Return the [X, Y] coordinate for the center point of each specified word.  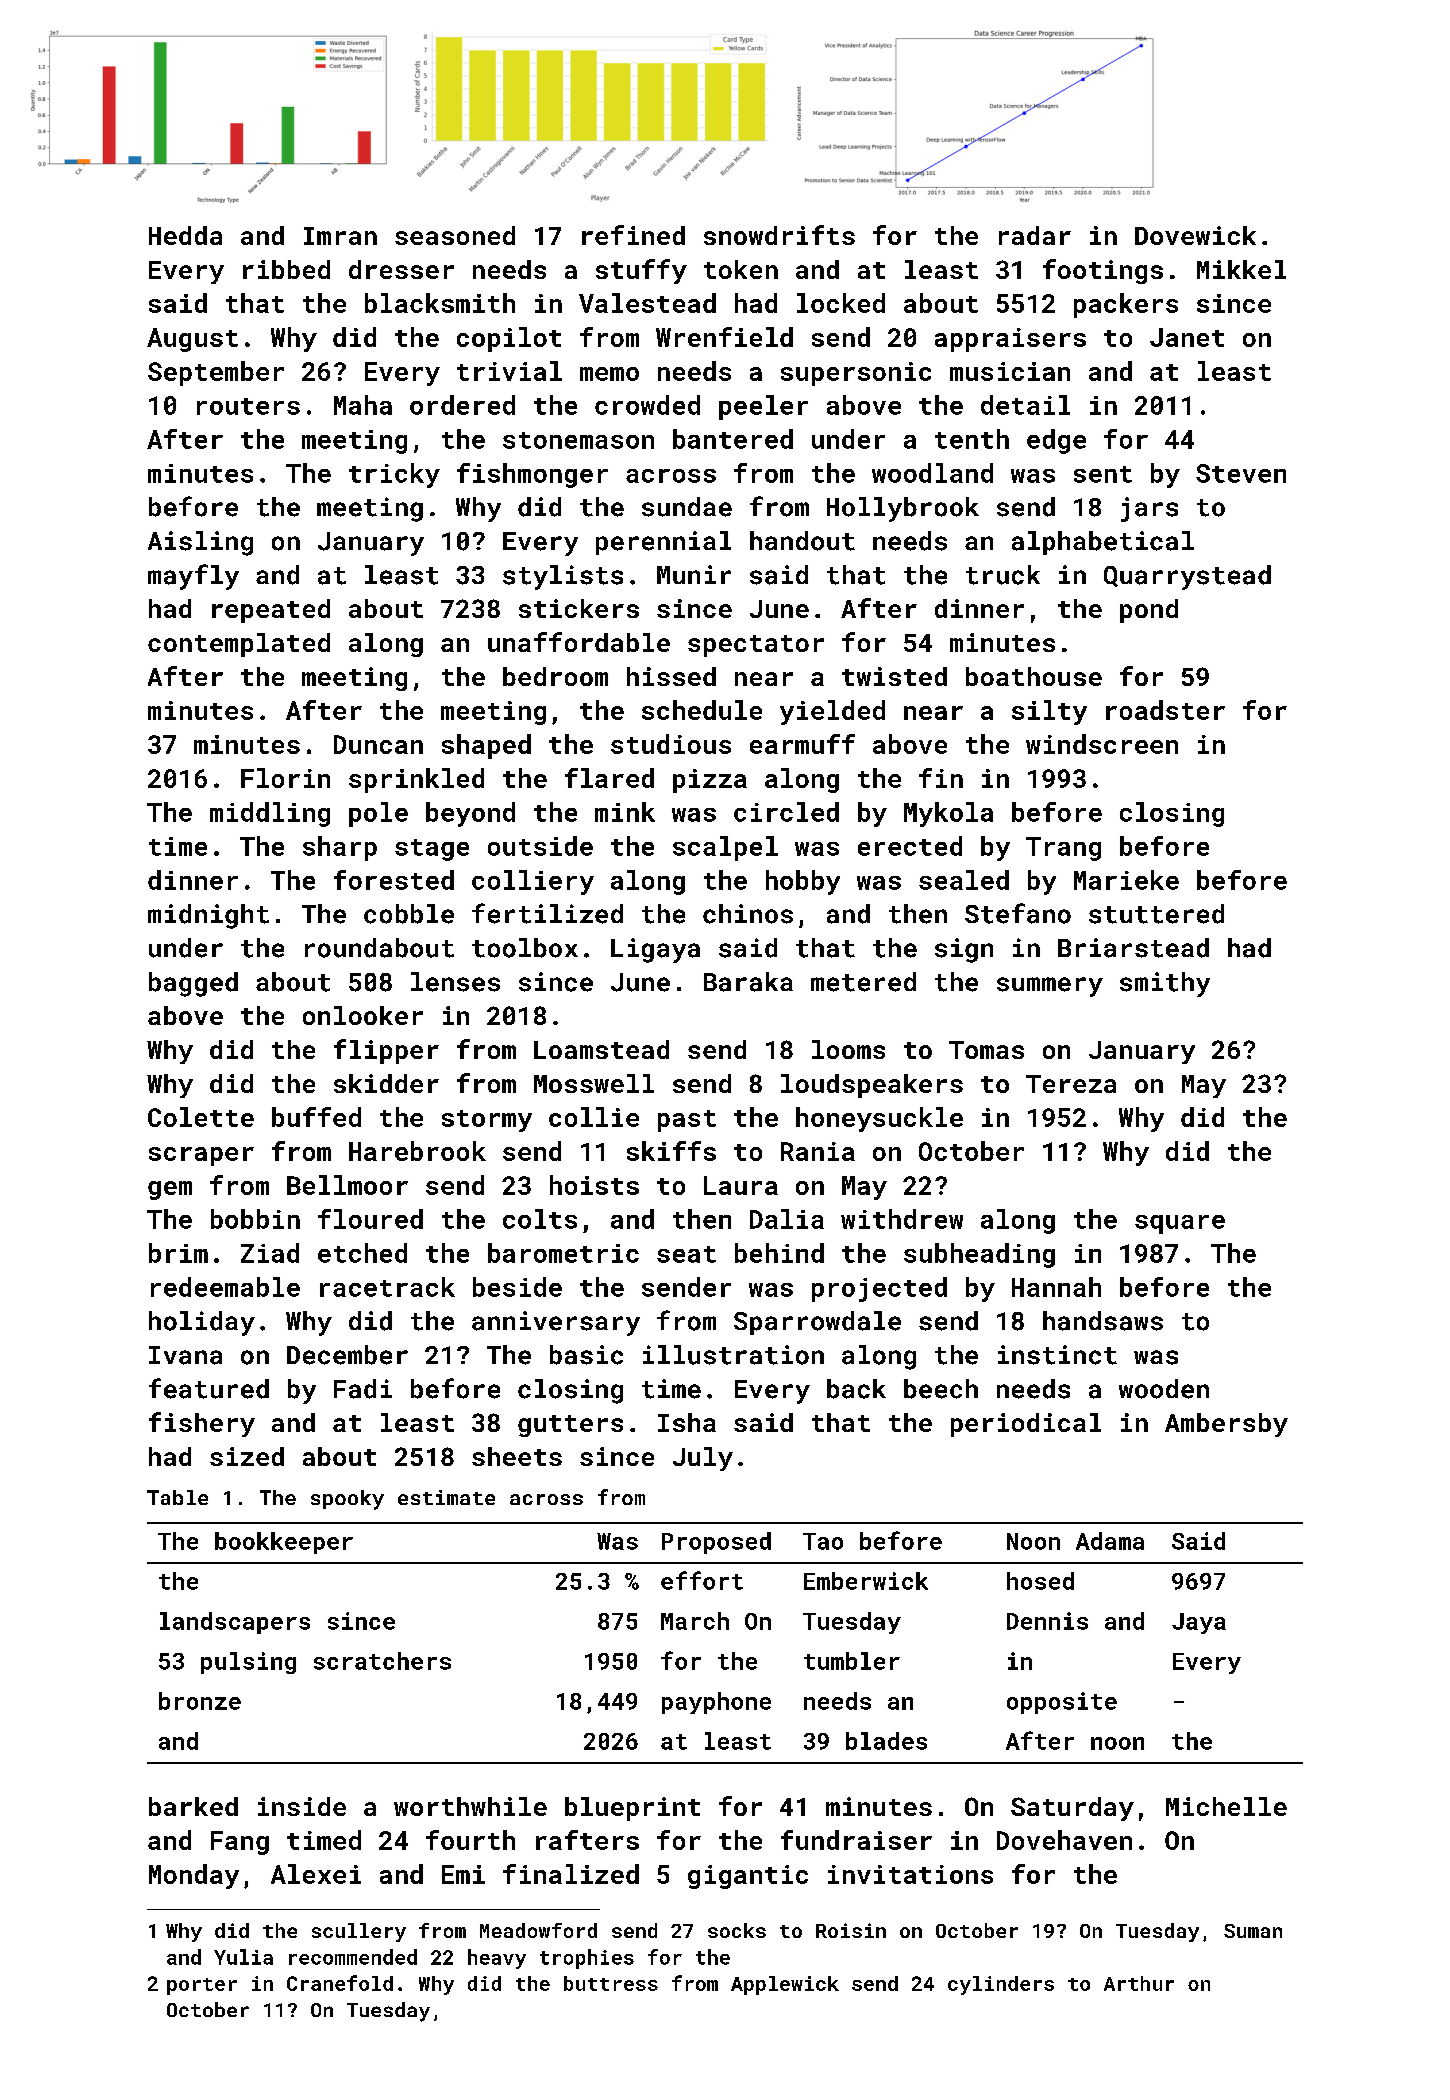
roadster [1165, 710]
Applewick [785, 1985]
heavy [497, 1959]
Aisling [200, 543]
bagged [193, 984]
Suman [1253, 1931]
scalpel [725, 848]
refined [633, 235]
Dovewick [1195, 235]
